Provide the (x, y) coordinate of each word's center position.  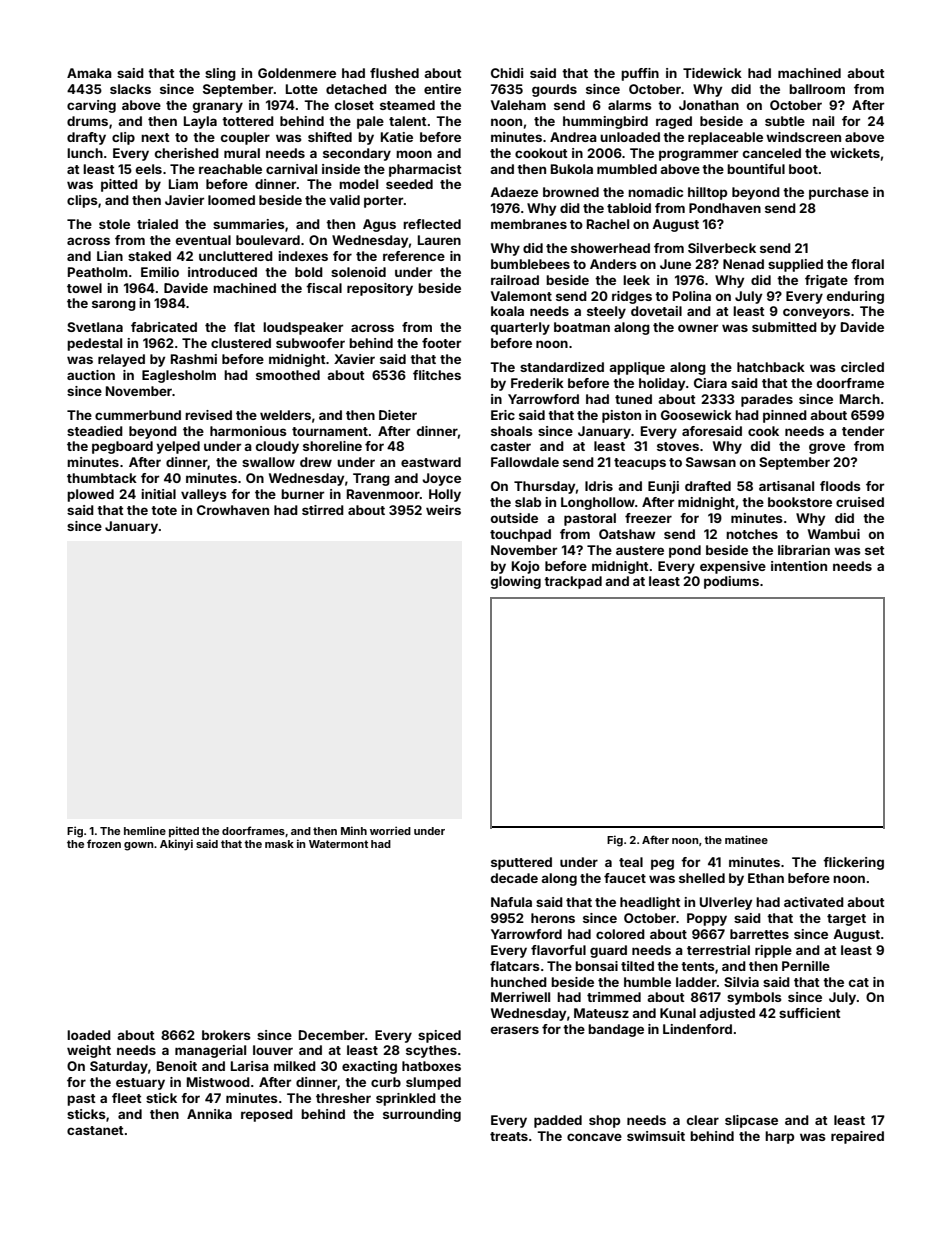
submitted (784, 327)
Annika (209, 1114)
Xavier (354, 359)
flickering (853, 863)
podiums (731, 582)
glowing (516, 582)
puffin (640, 74)
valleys (204, 495)
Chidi (507, 73)
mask (279, 844)
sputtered (521, 863)
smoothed (288, 375)
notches (752, 534)
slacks (130, 89)
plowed (90, 495)
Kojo (526, 567)
